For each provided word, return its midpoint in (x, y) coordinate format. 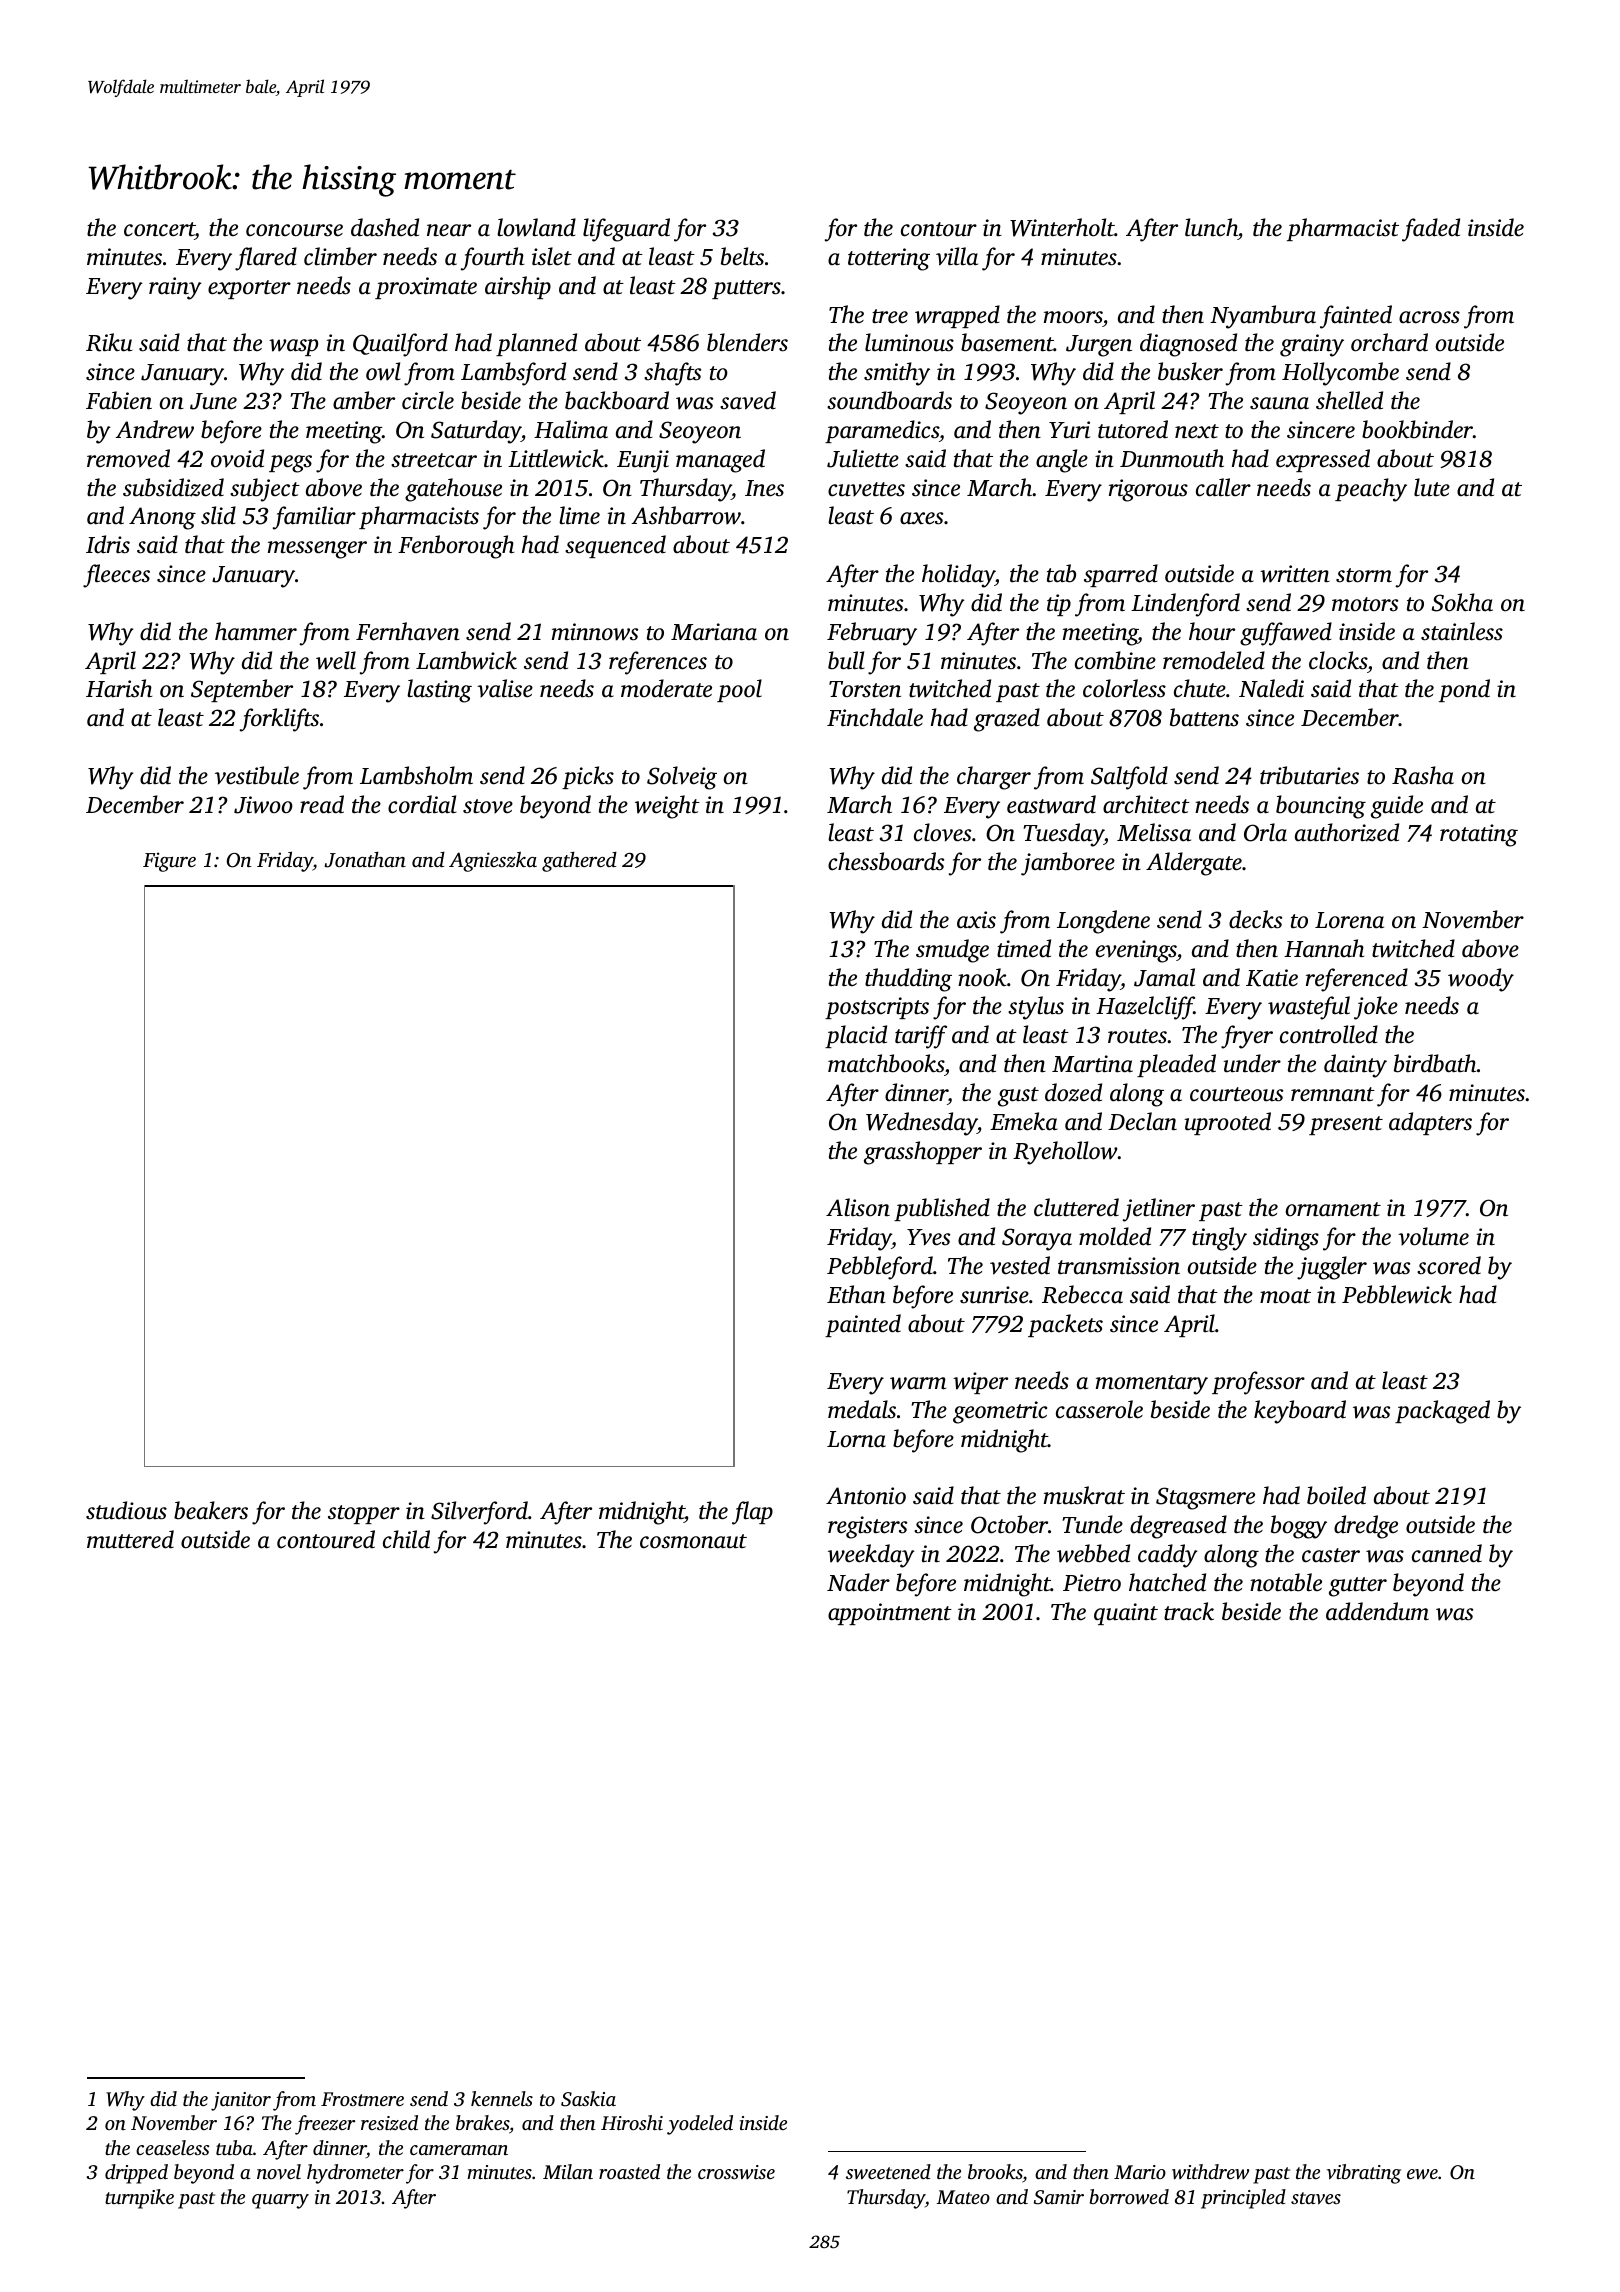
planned (536, 344)
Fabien (119, 400)
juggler (1332, 1268)
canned (1447, 1553)
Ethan (856, 1294)
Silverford (479, 1513)
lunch (1211, 227)
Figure (169, 862)
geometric (1000, 1412)
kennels (502, 2098)
